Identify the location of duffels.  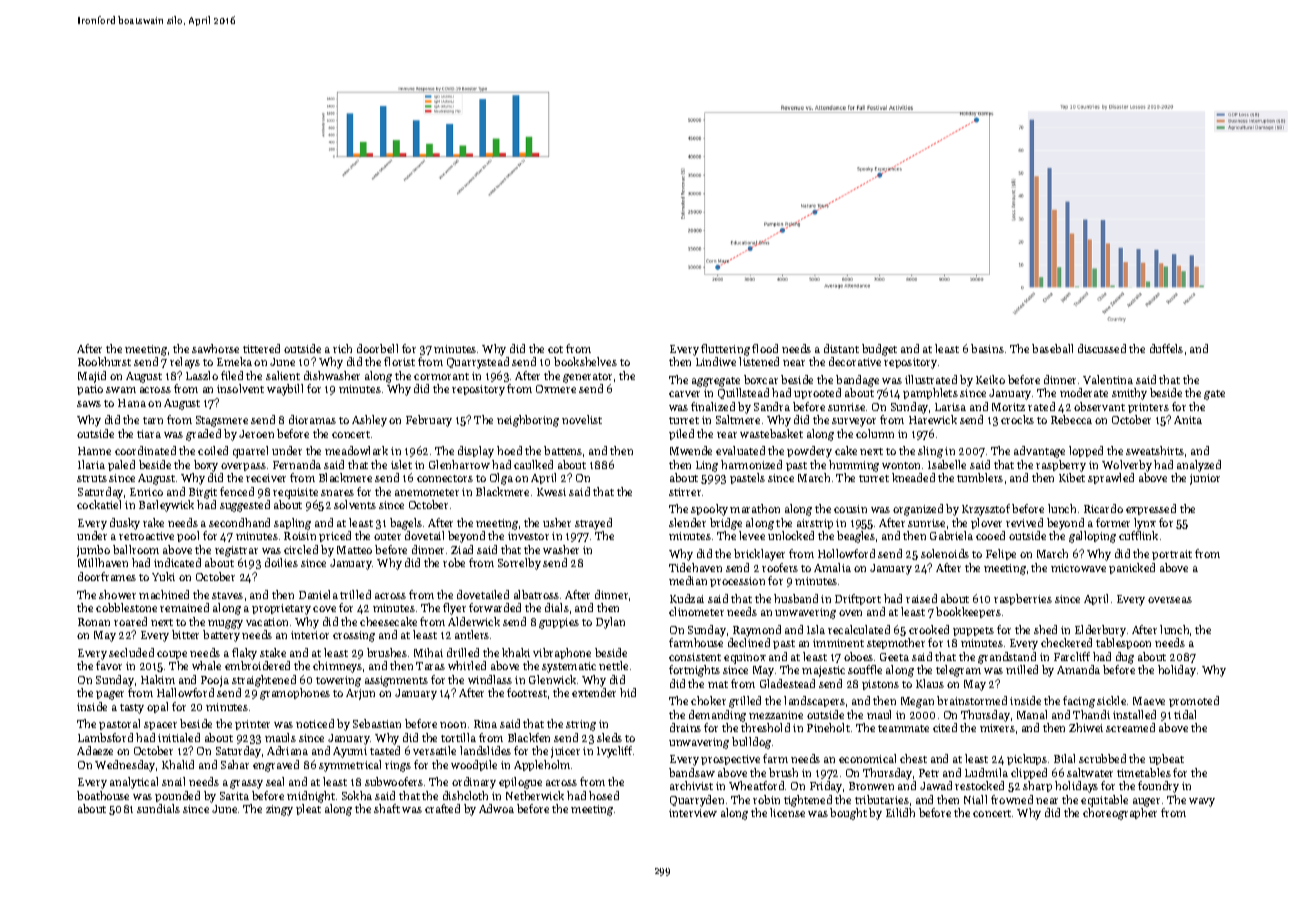
(1166, 348).
